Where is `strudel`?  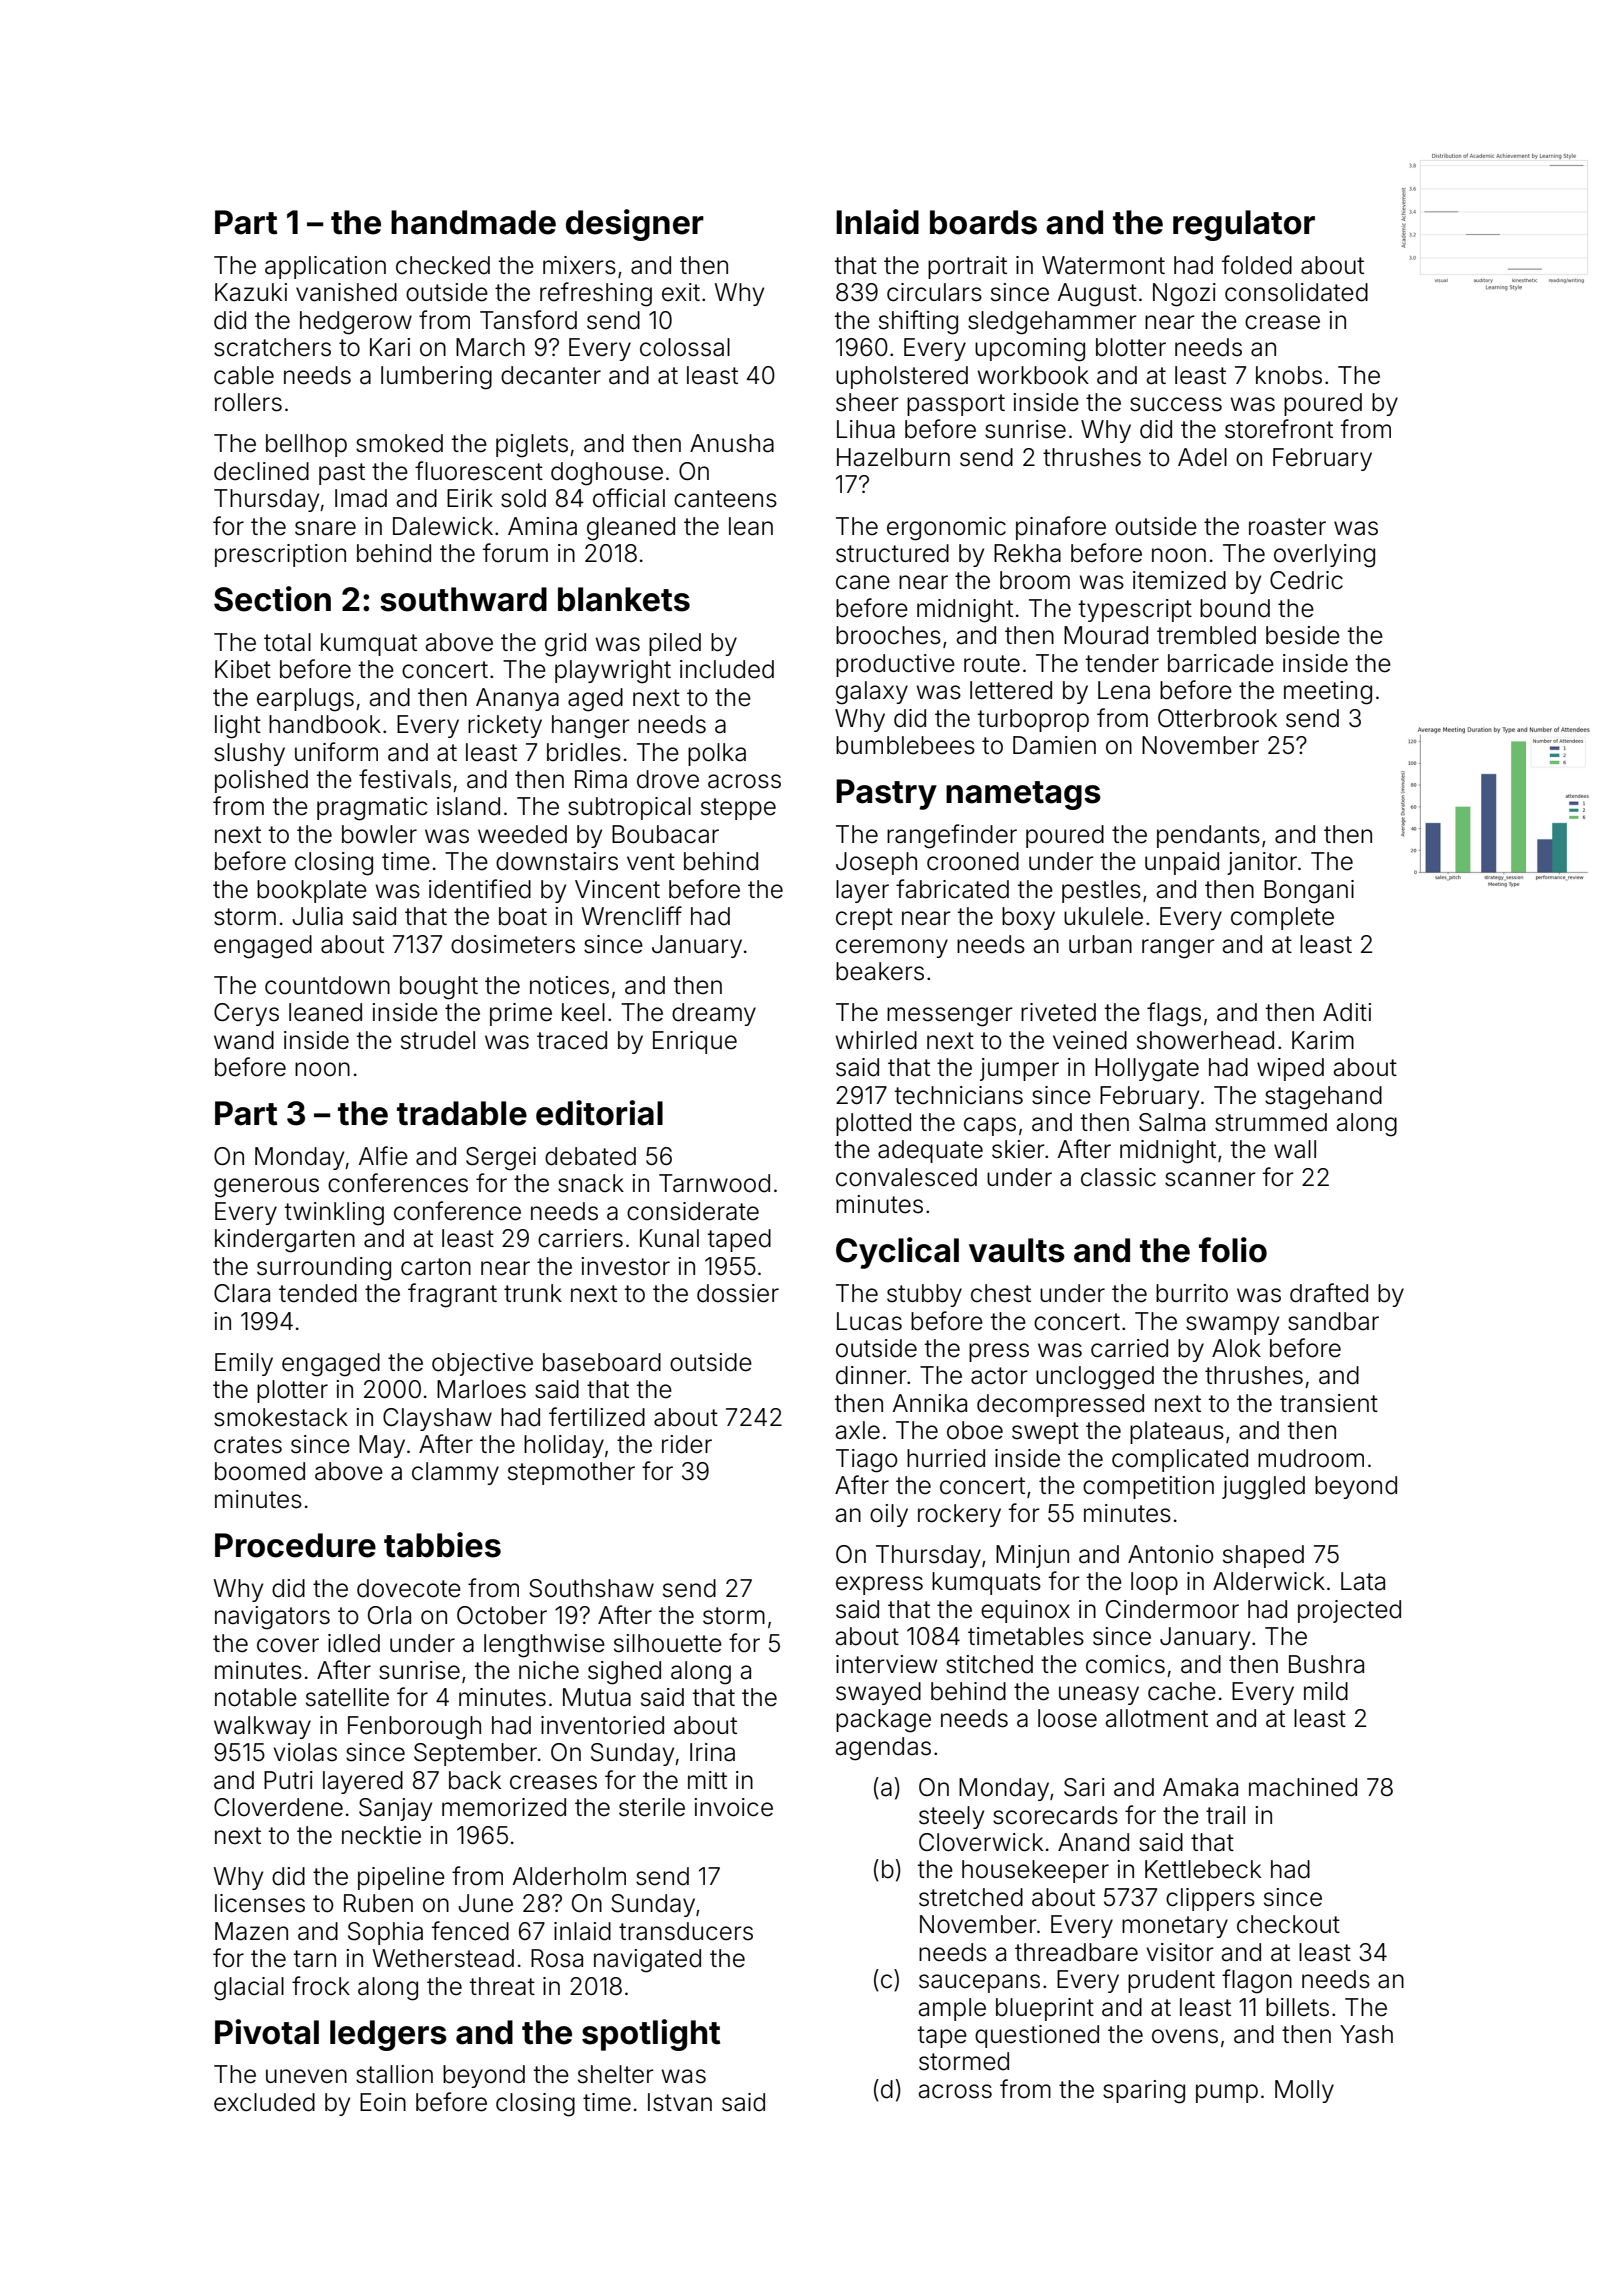
strudel is located at coordinates (438, 1040).
